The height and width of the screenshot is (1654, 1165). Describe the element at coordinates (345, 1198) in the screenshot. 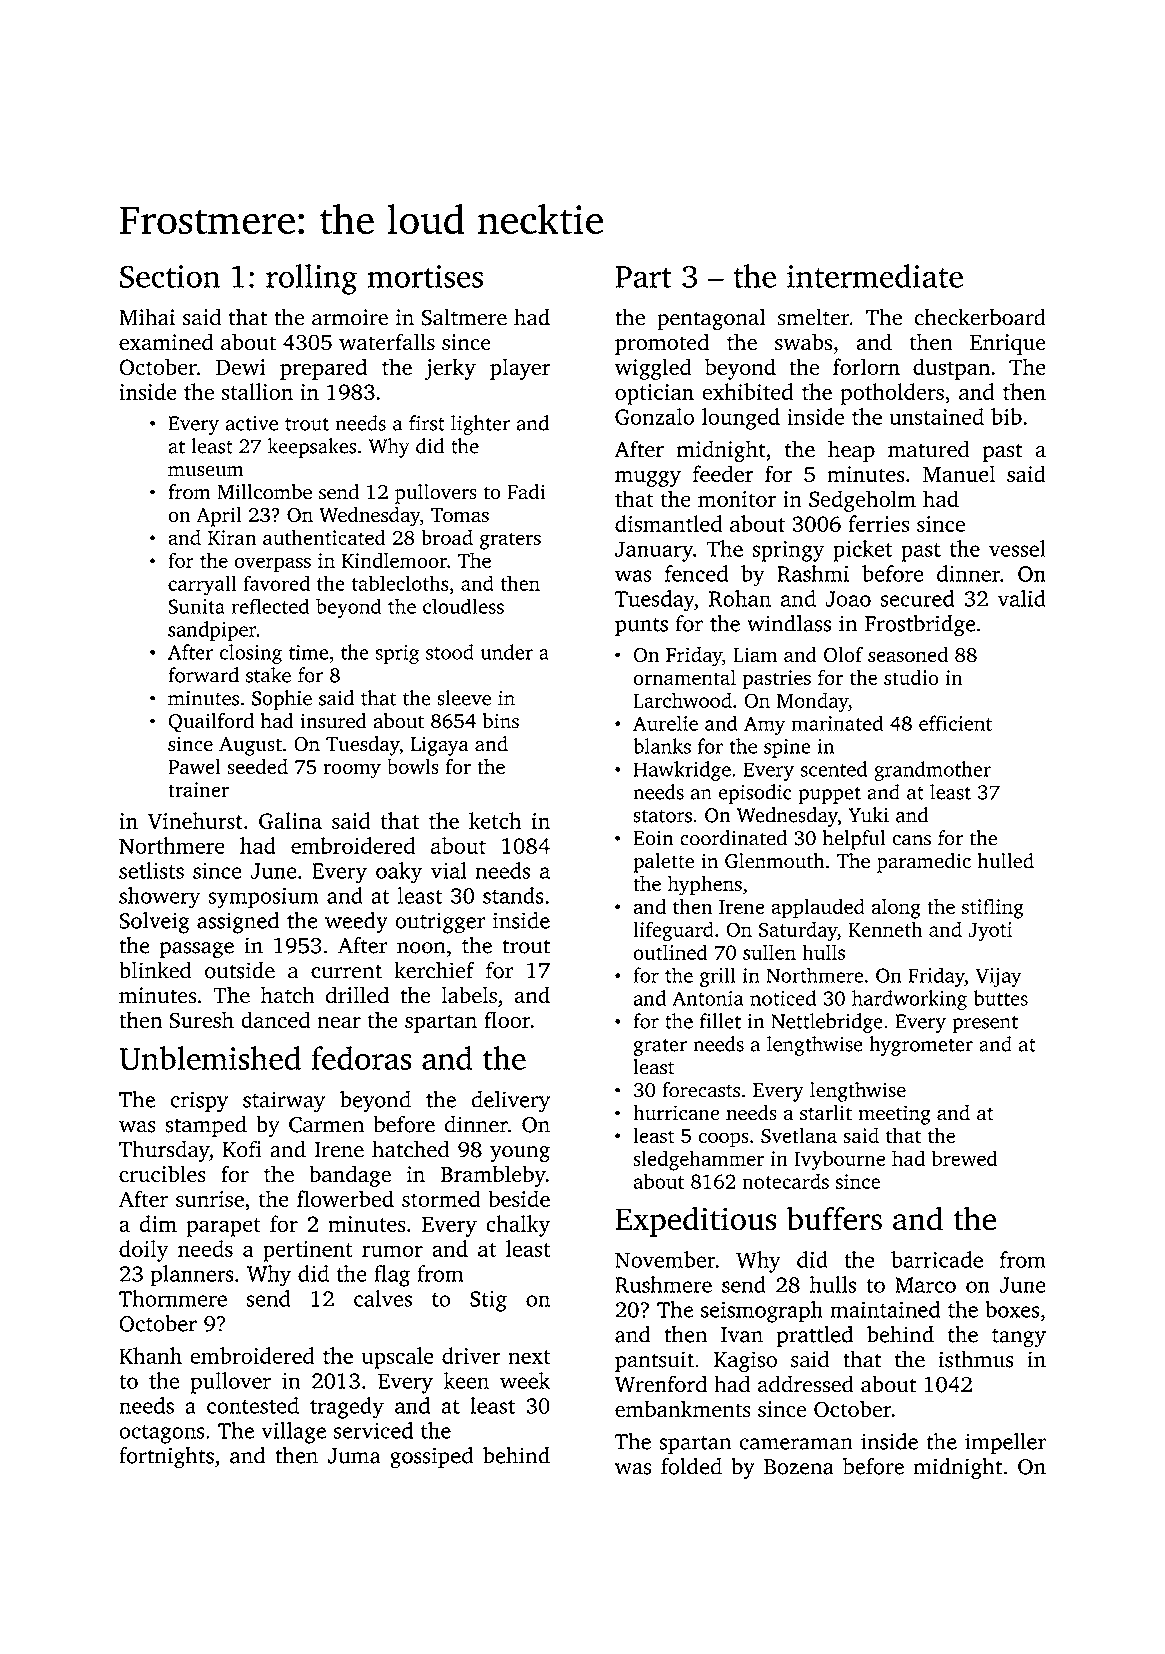

I see `flowerbed` at that location.
